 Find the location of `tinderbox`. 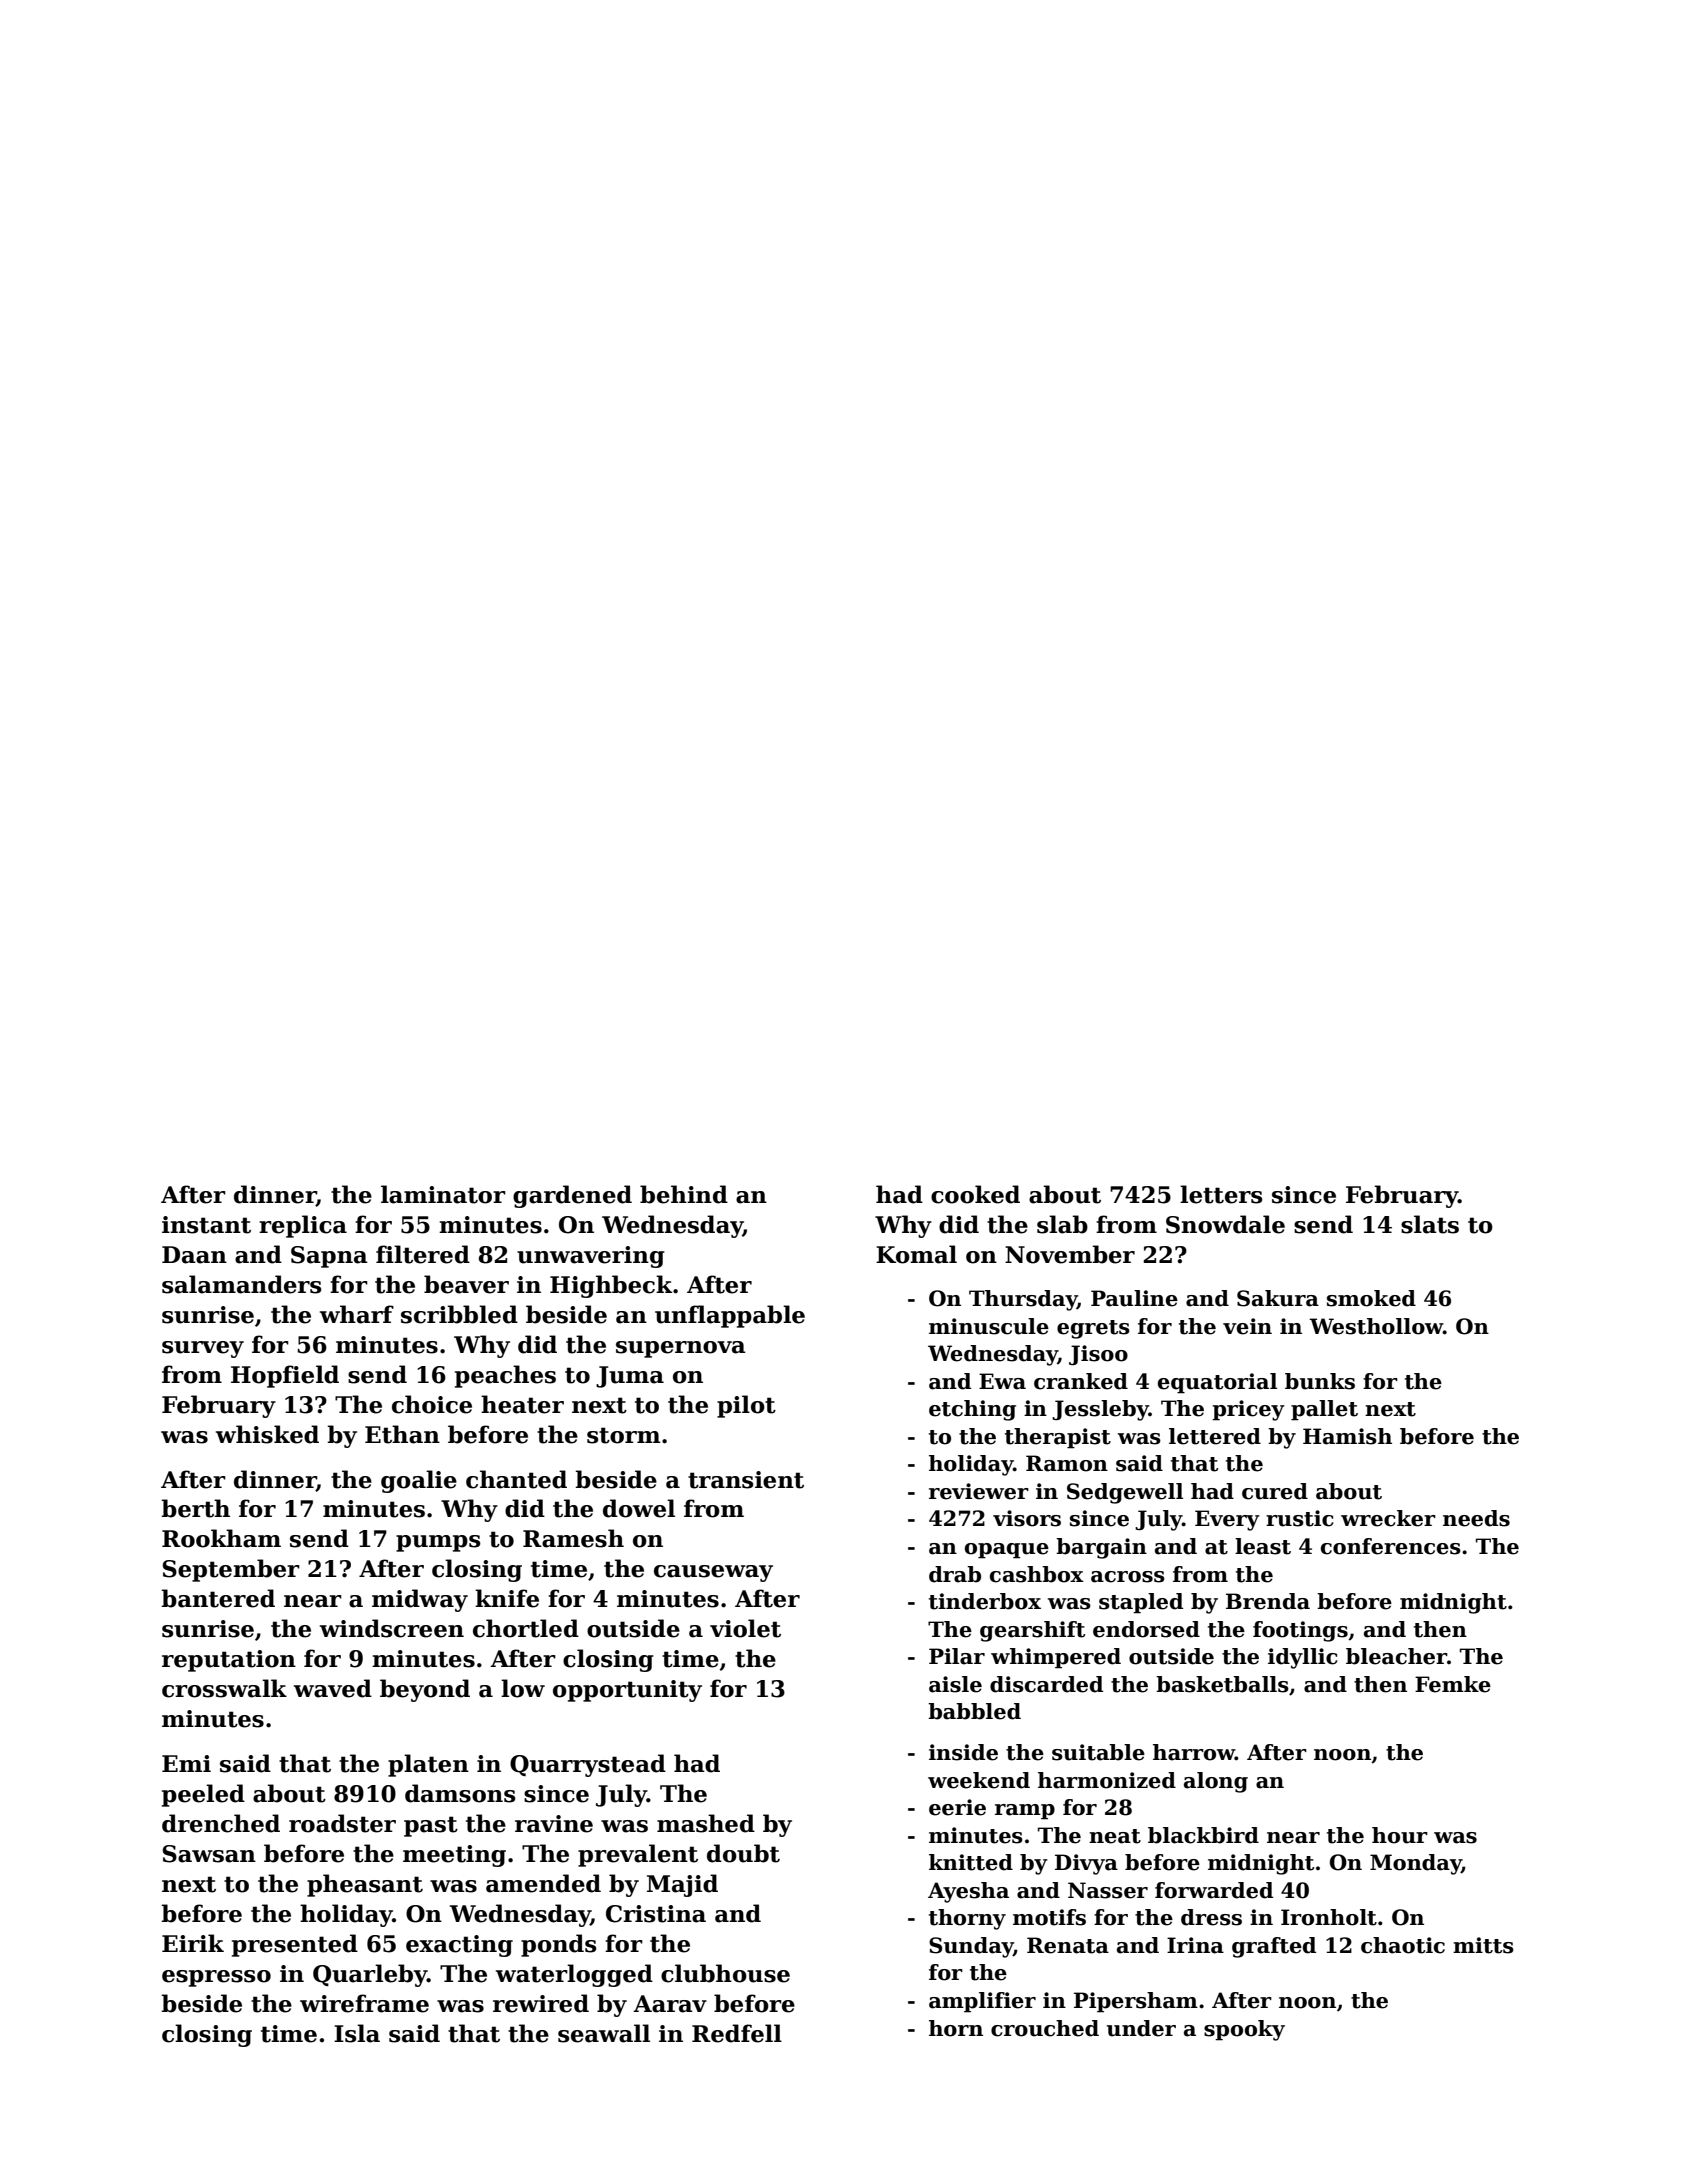

tinderbox is located at coordinates (985, 1601).
